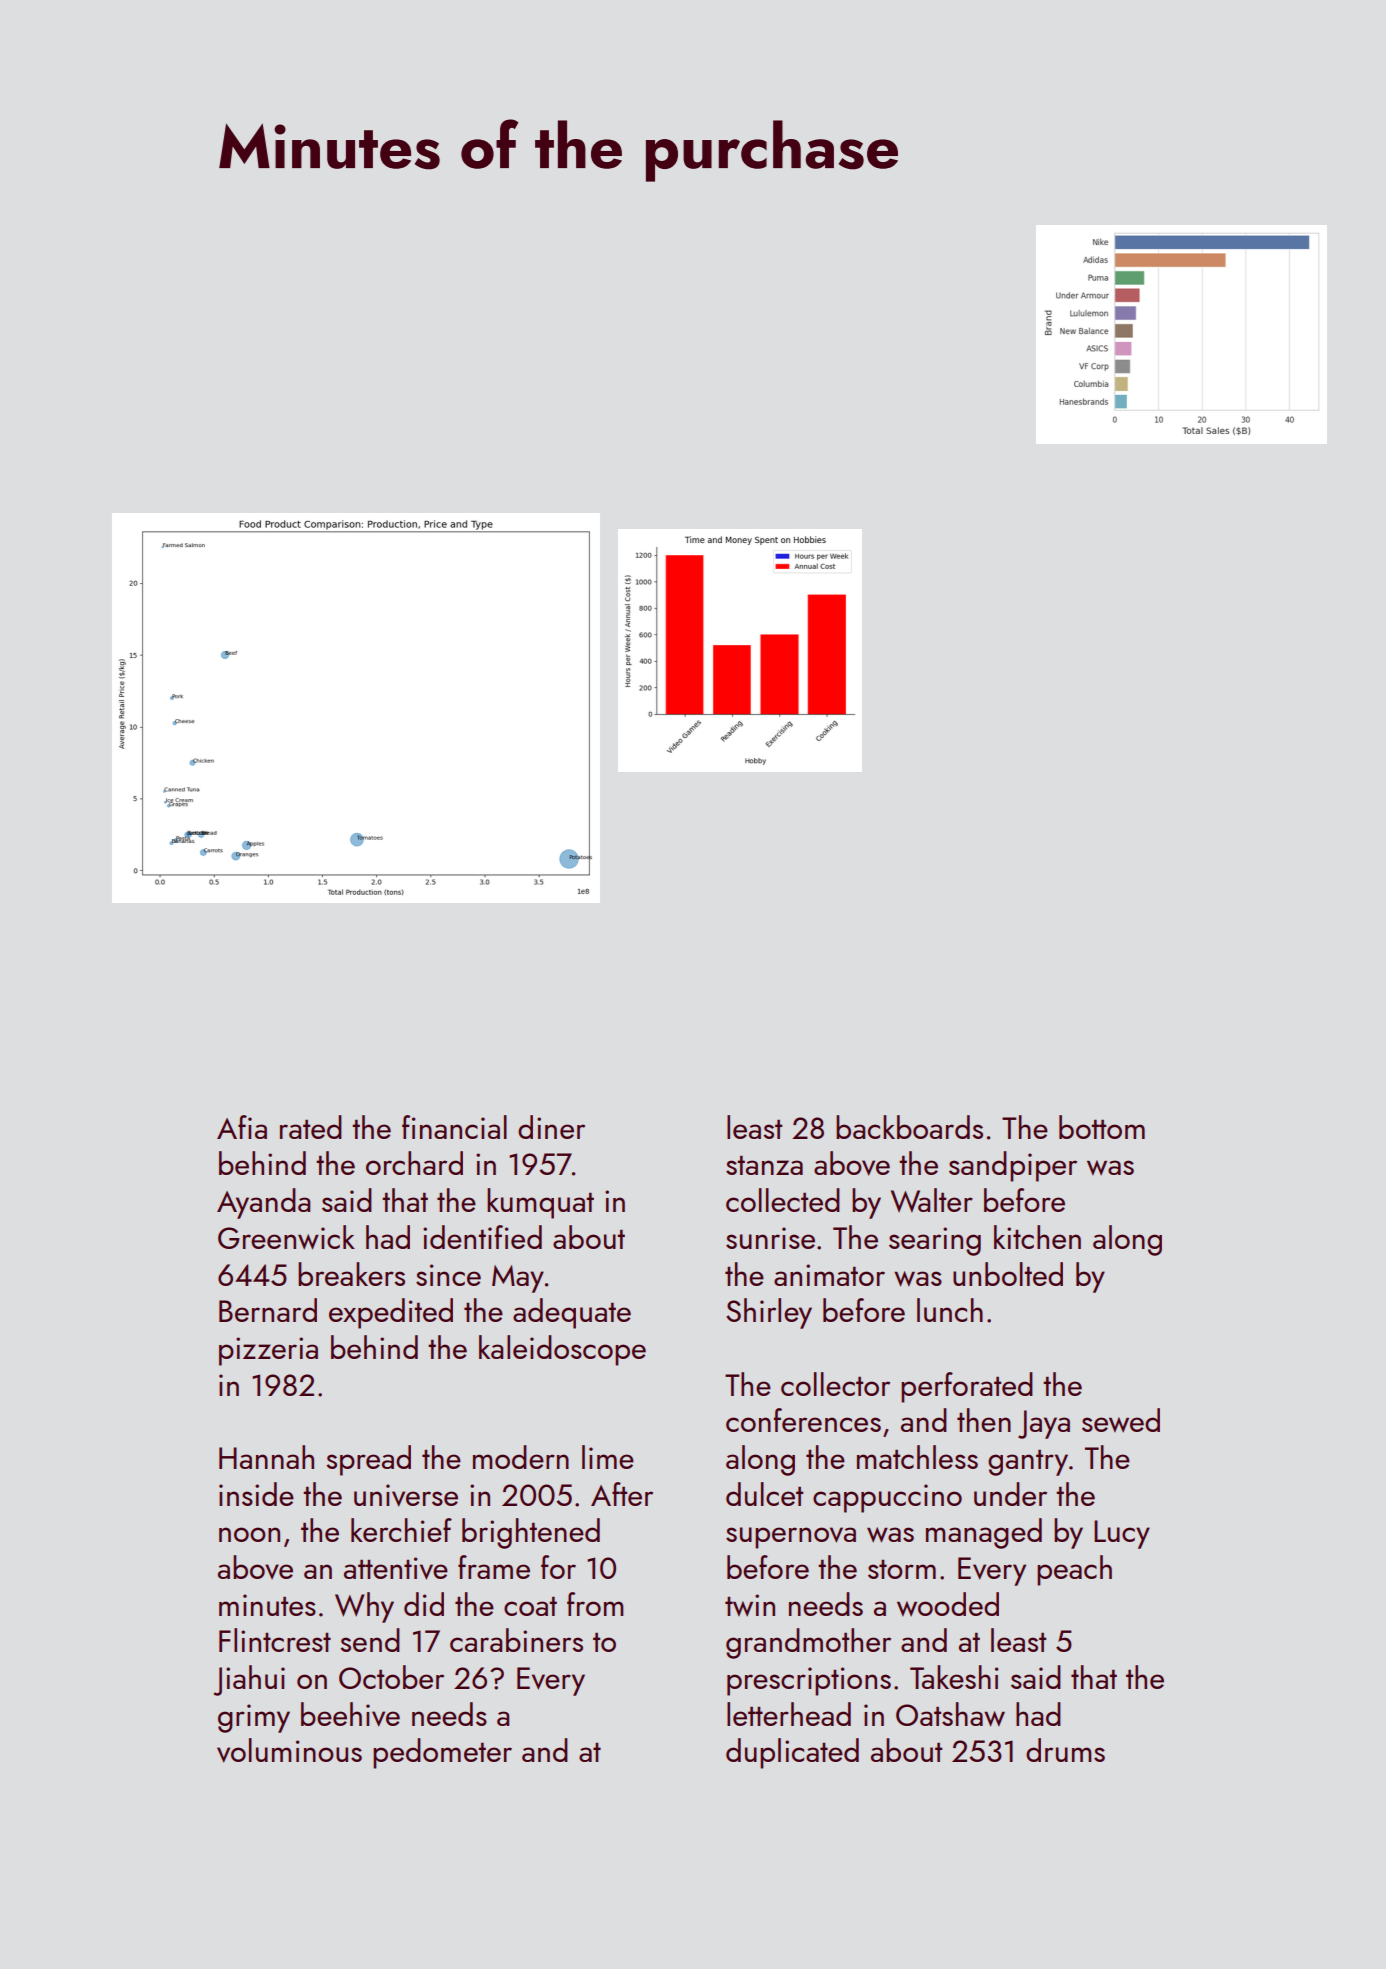 The width and height of the document is (1386, 1969). Describe the element at coordinates (351, 1274) in the document. I see `breakers` at that location.
